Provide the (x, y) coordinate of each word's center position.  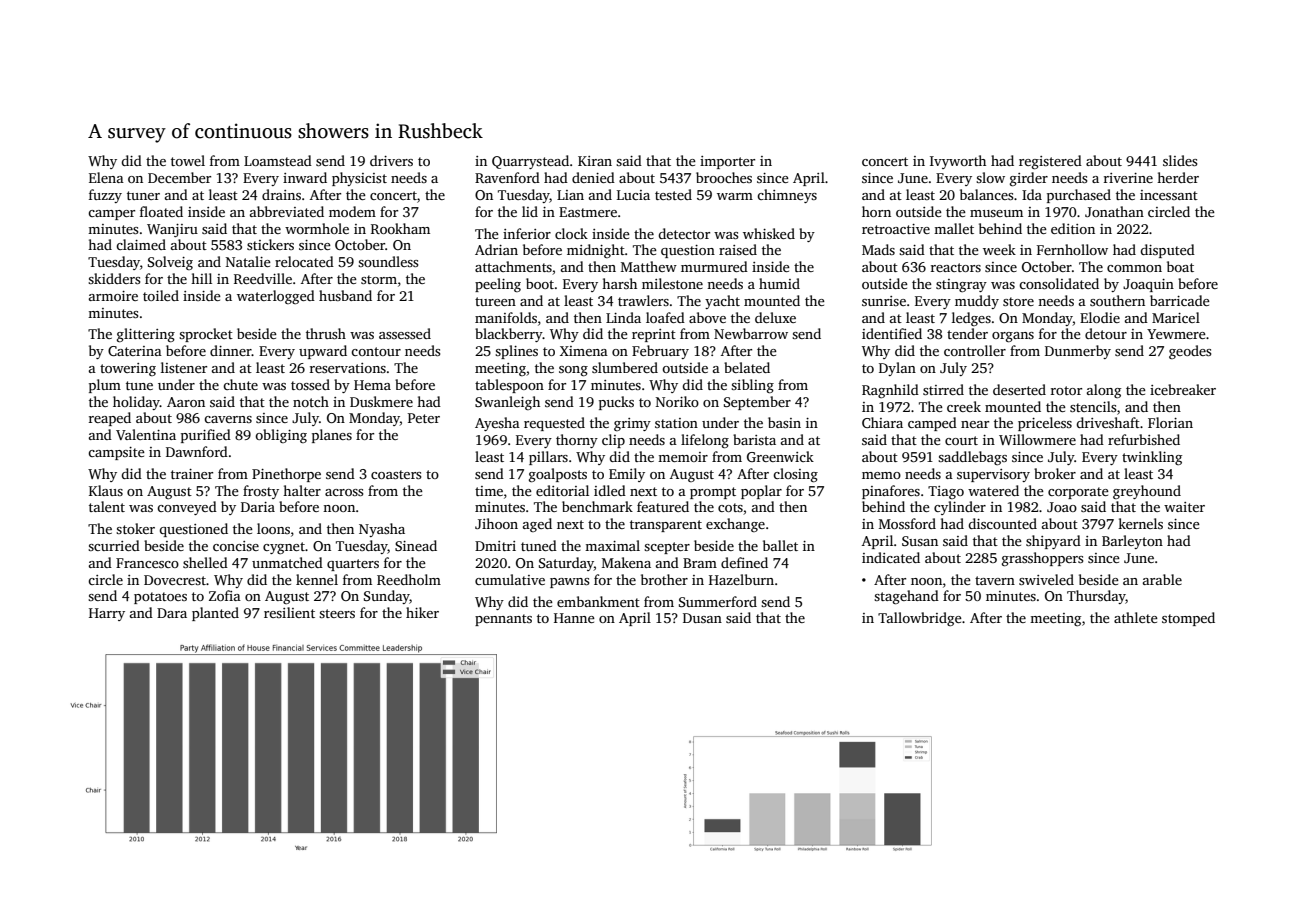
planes (332, 436)
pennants (503, 620)
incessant (1169, 195)
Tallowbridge (920, 619)
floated (161, 211)
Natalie (248, 261)
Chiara (882, 422)
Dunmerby (1078, 352)
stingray (961, 285)
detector (684, 233)
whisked (769, 233)
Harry (107, 614)
